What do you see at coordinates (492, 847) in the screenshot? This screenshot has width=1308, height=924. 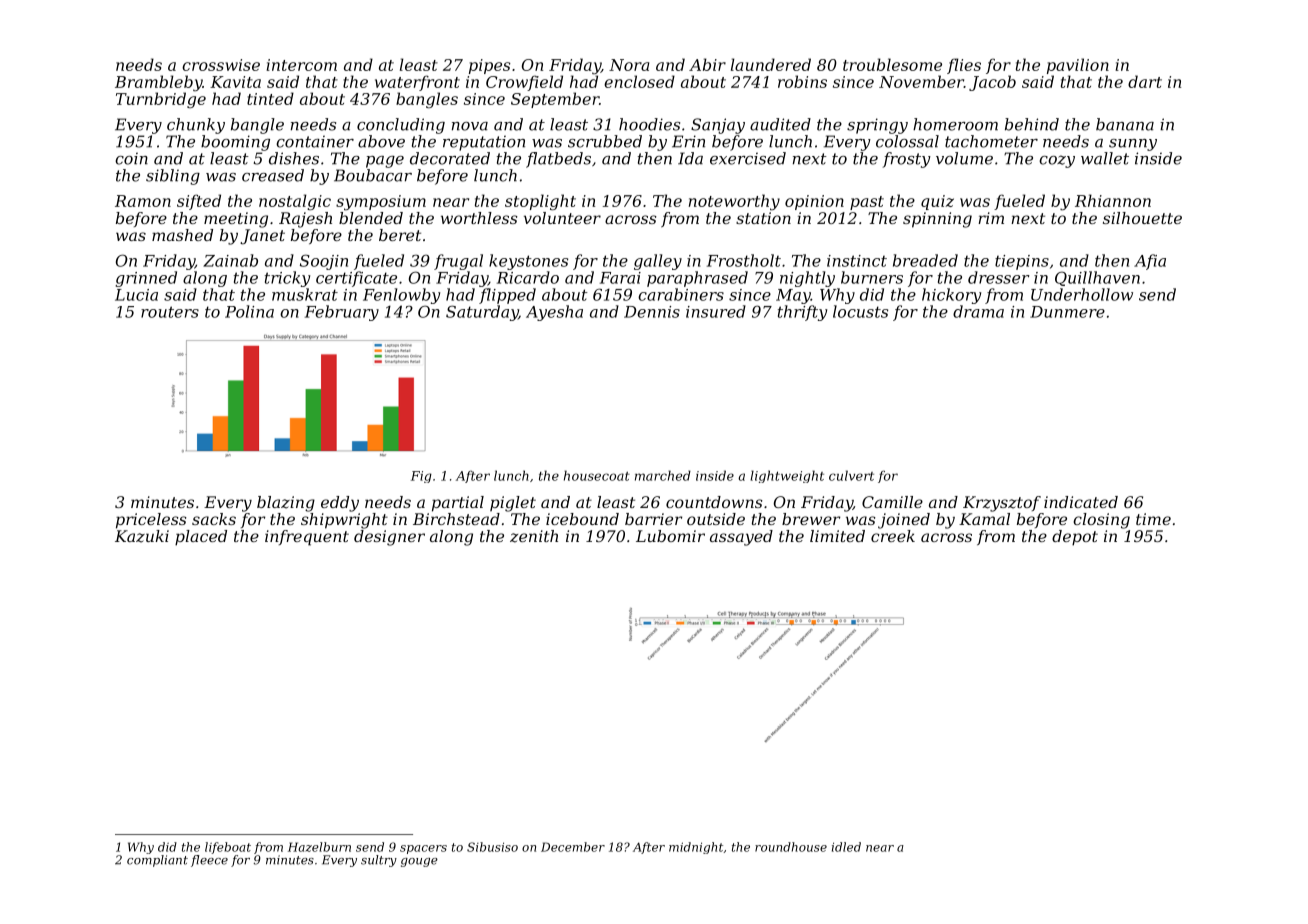 I see `Sibusiso` at bounding box center [492, 847].
